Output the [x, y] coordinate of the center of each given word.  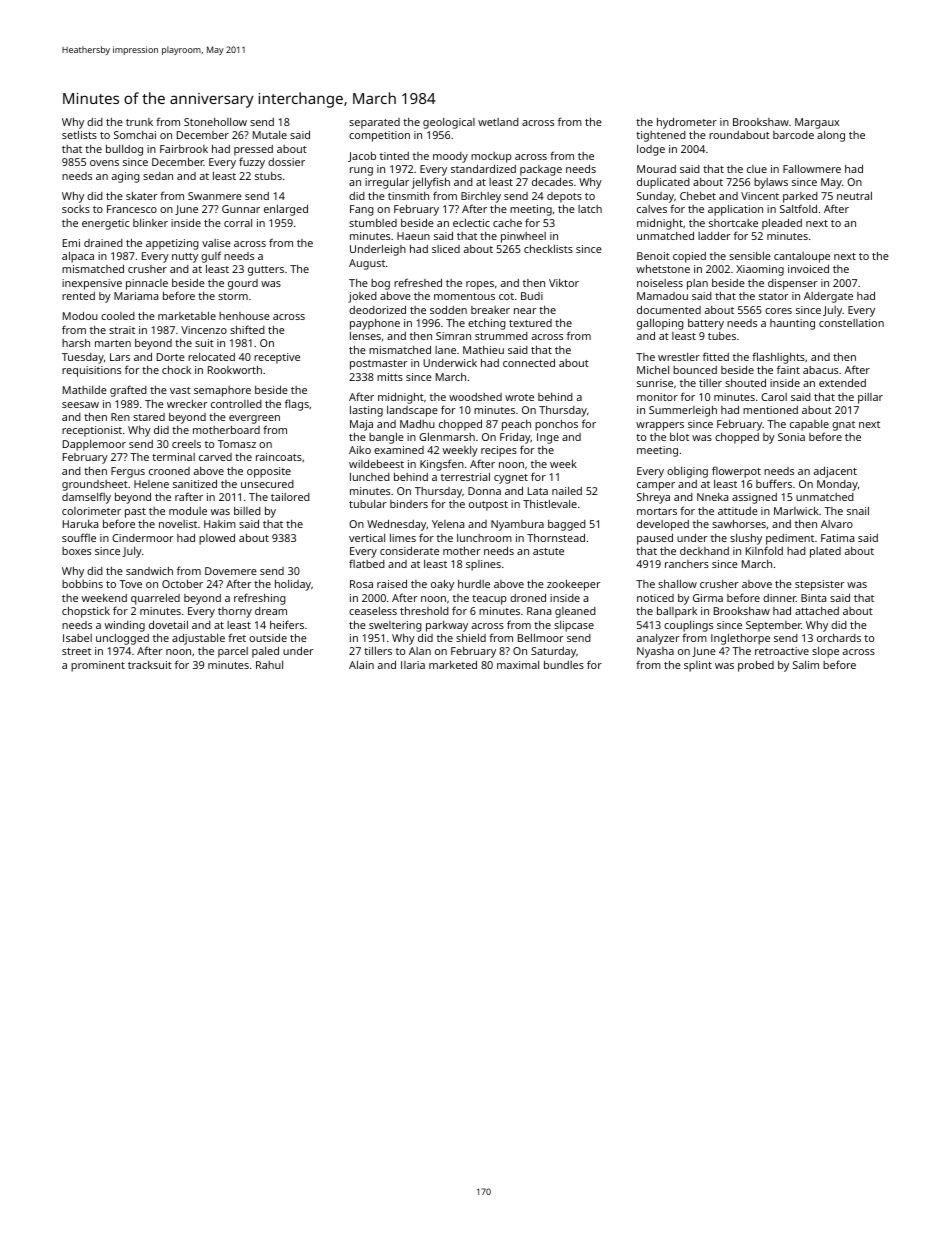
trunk [139, 122]
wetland [498, 122]
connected [529, 362]
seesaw [80, 405]
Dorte [171, 357]
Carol [774, 397]
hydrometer [687, 123]
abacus [820, 370]
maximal [518, 665]
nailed [567, 491]
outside [268, 637]
